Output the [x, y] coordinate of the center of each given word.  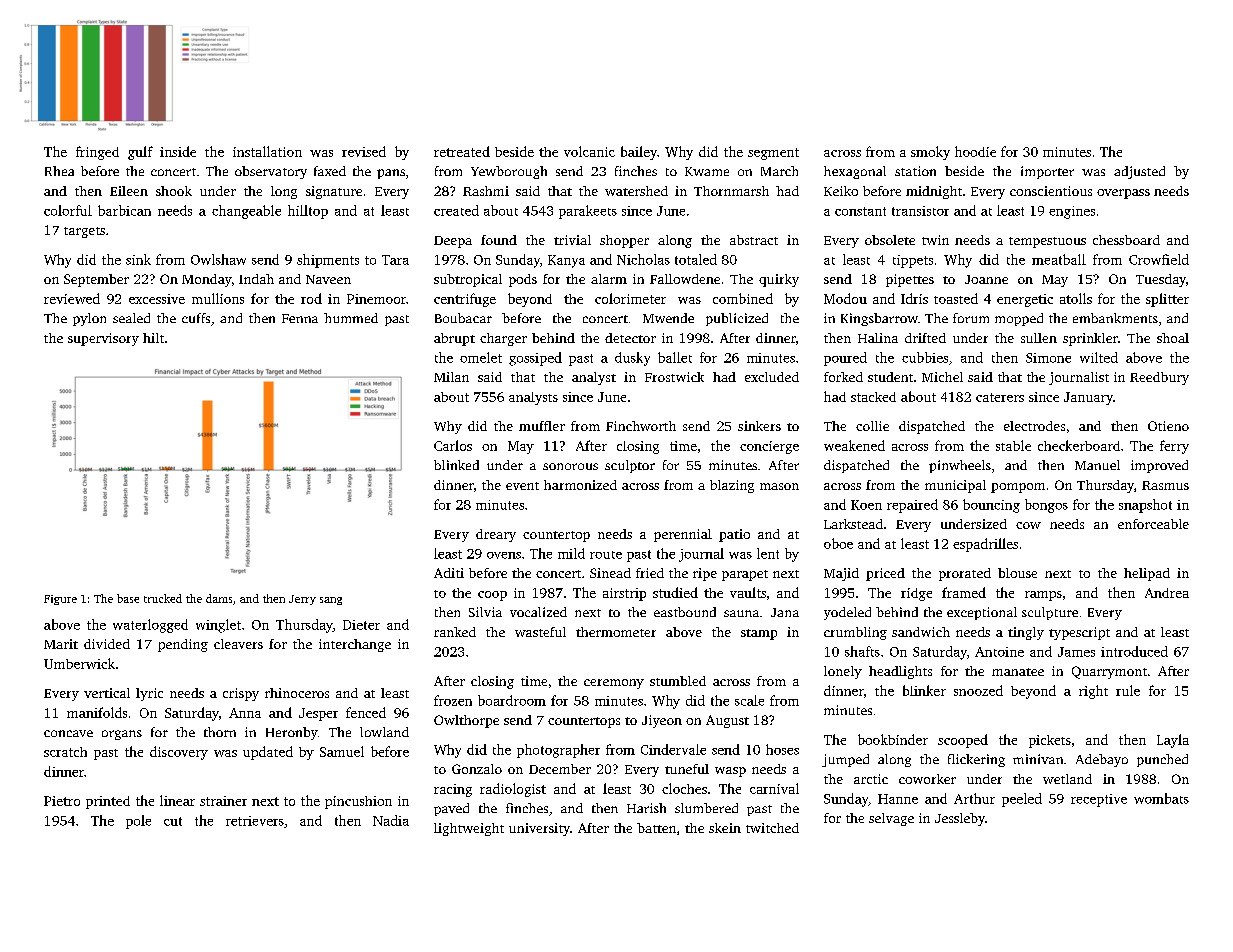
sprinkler [1090, 339]
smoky [930, 153]
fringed [97, 153]
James [1076, 652]
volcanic [589, 151]
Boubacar [463, 318]
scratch [65, 752]
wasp [730, 772]
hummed [351, 318]
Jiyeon [662, 721]
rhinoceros [297, 693]
